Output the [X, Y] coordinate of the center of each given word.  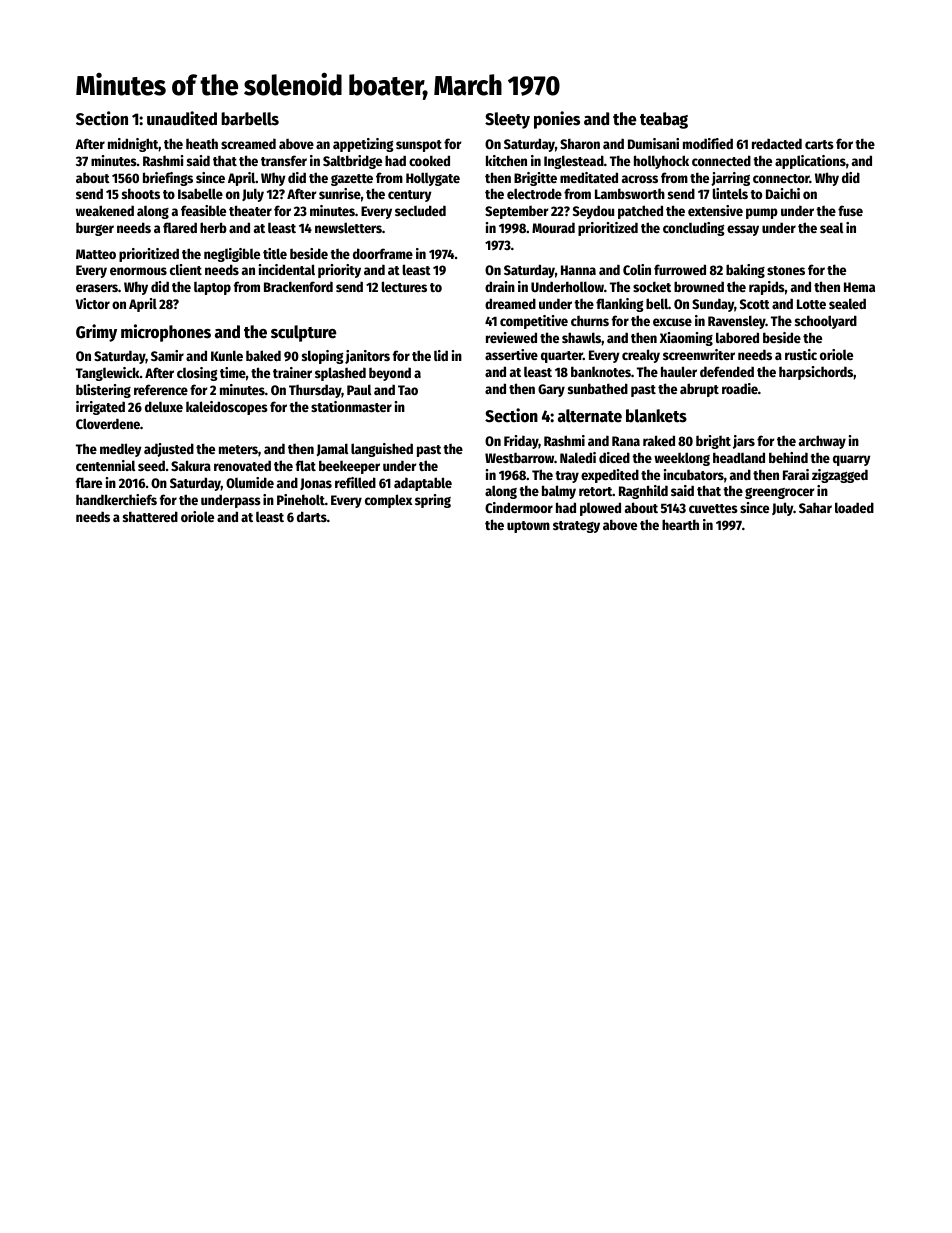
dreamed [510, 303]
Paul [359, 389]
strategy [576, 527]
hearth [680, 524]
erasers [97, 288]
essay [743, 230]
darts [312, 516]
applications [810, 162]
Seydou [593, 212]
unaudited [182, 118]
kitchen [506, 160]
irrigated [100, 408]
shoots [141, 193]
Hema [859, 287]
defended [727, 371]
